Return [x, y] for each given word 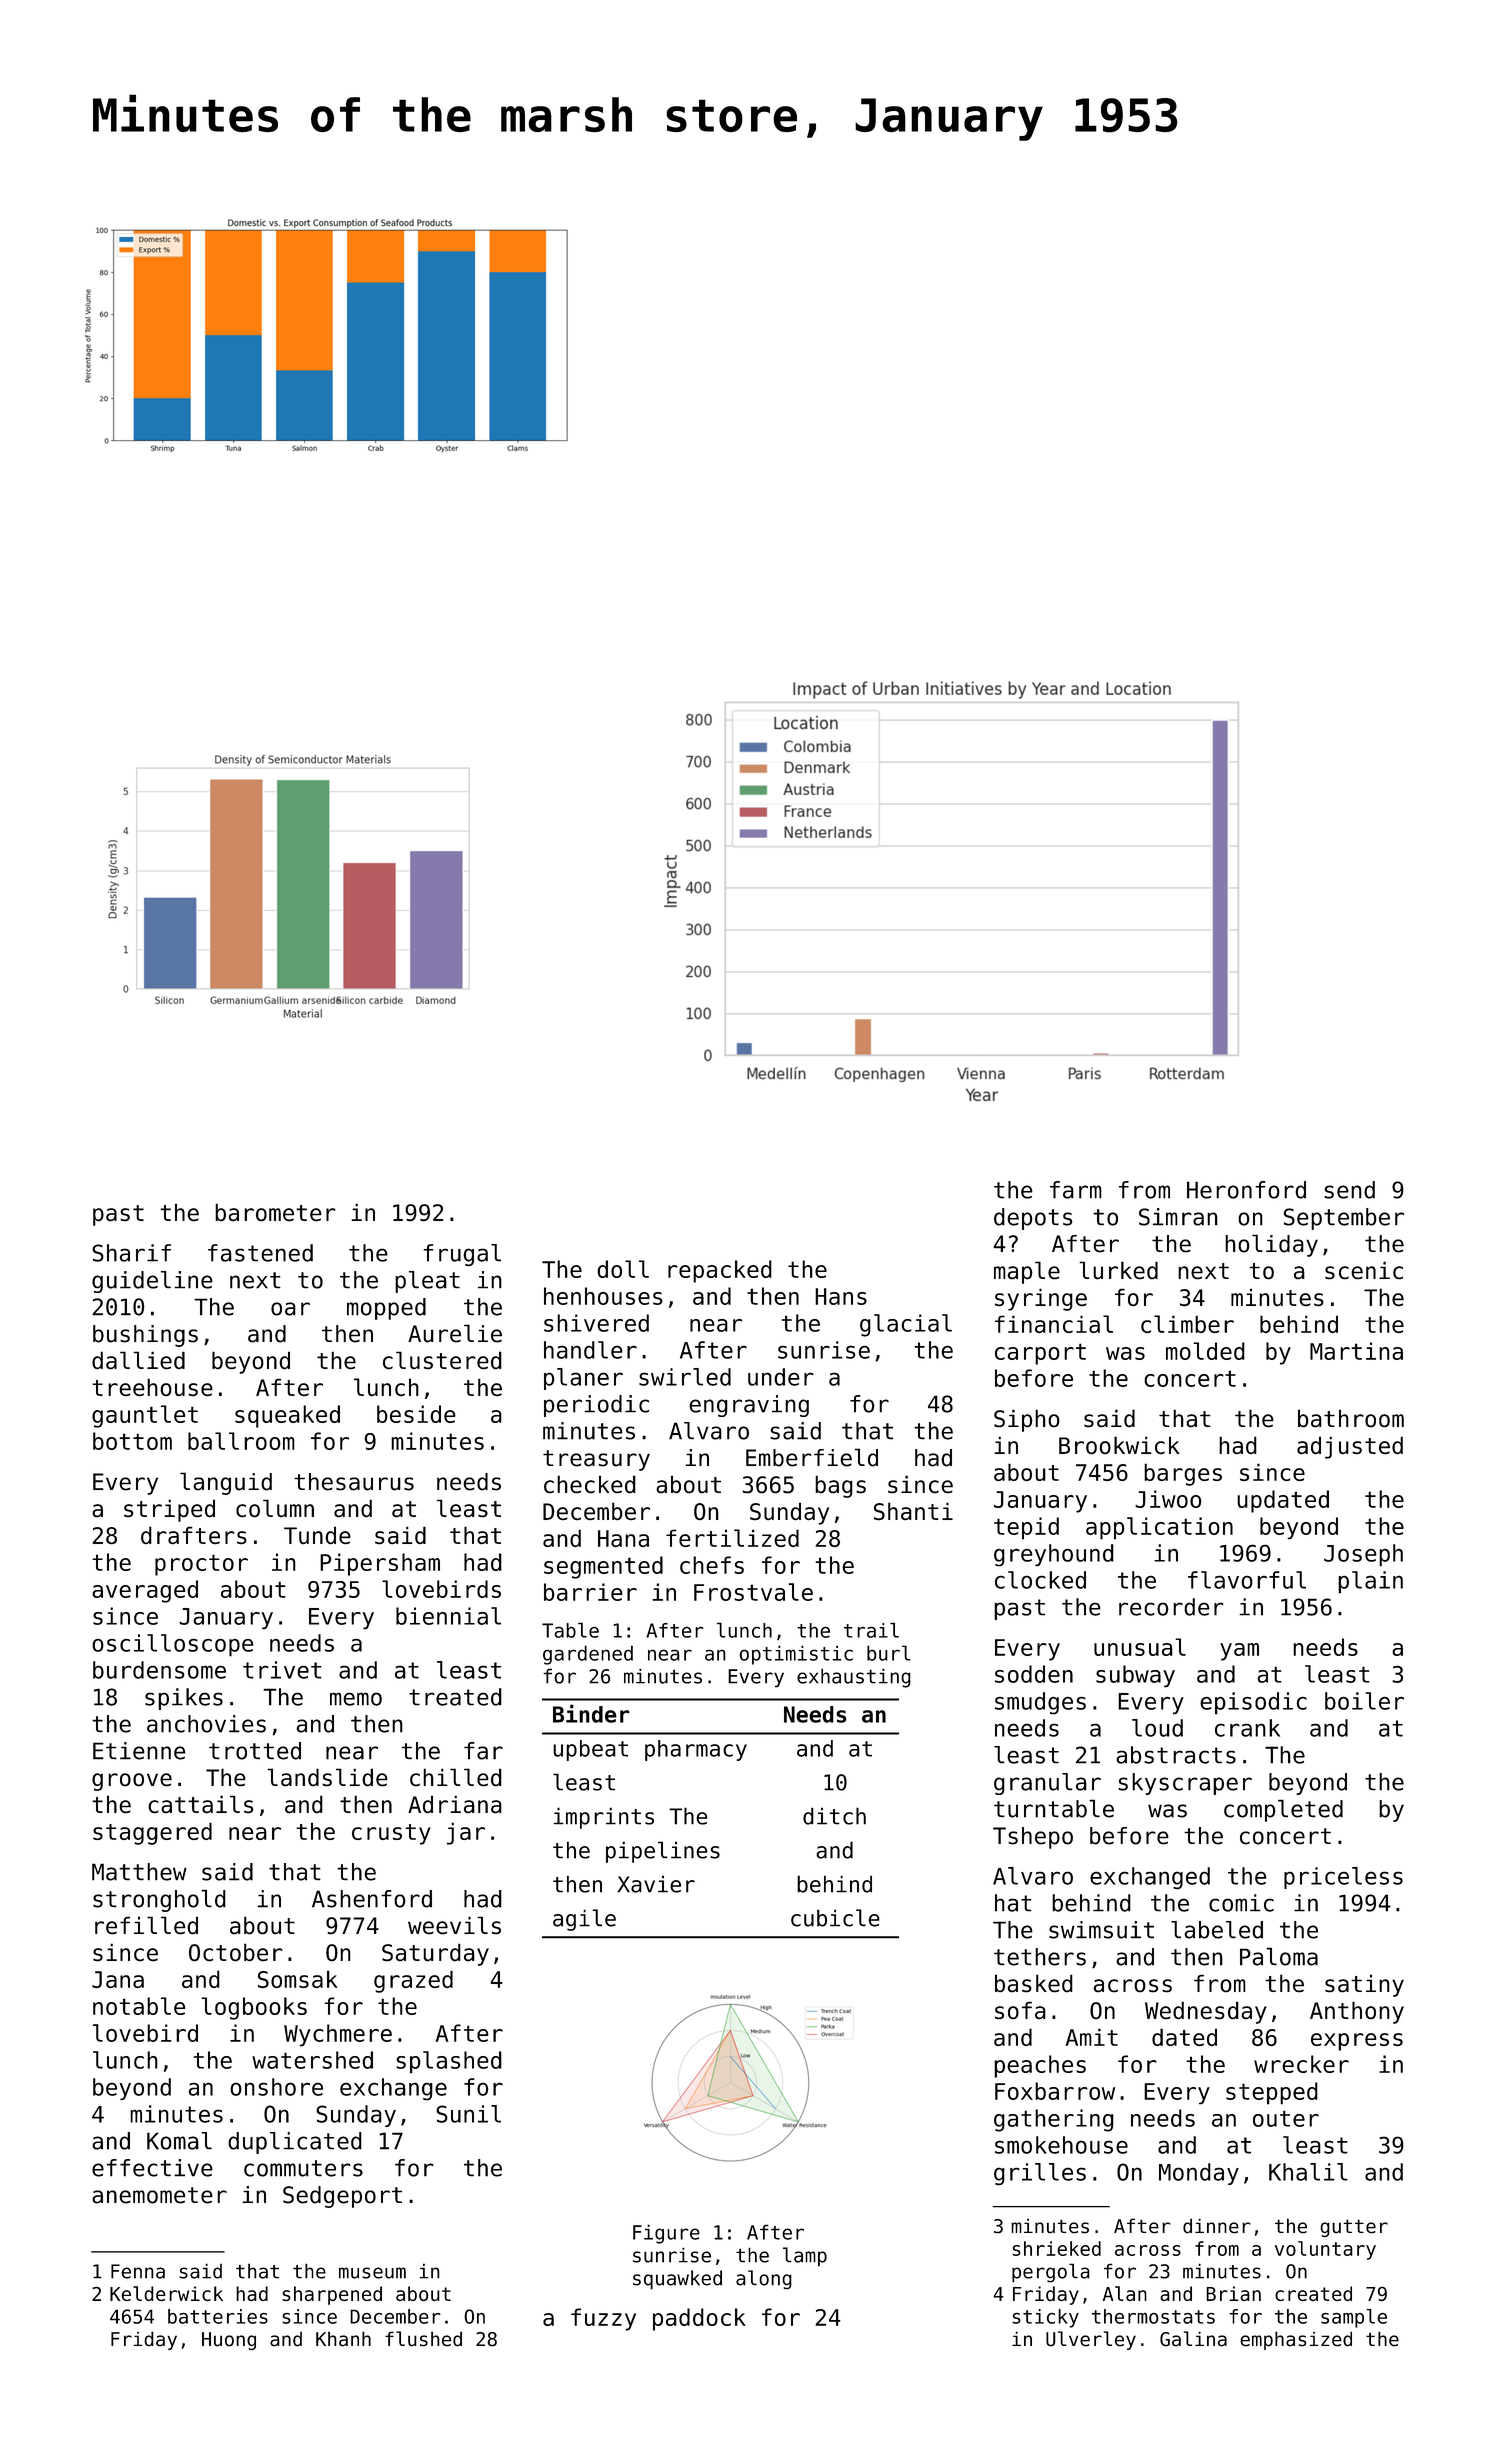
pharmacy [696, 1750]
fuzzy [603, 2319]
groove [132, 1782]
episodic [1253, 1703]
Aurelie [455, 1333]
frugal [462, 1255]
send [1349, 1190]
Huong [229, 2341]
